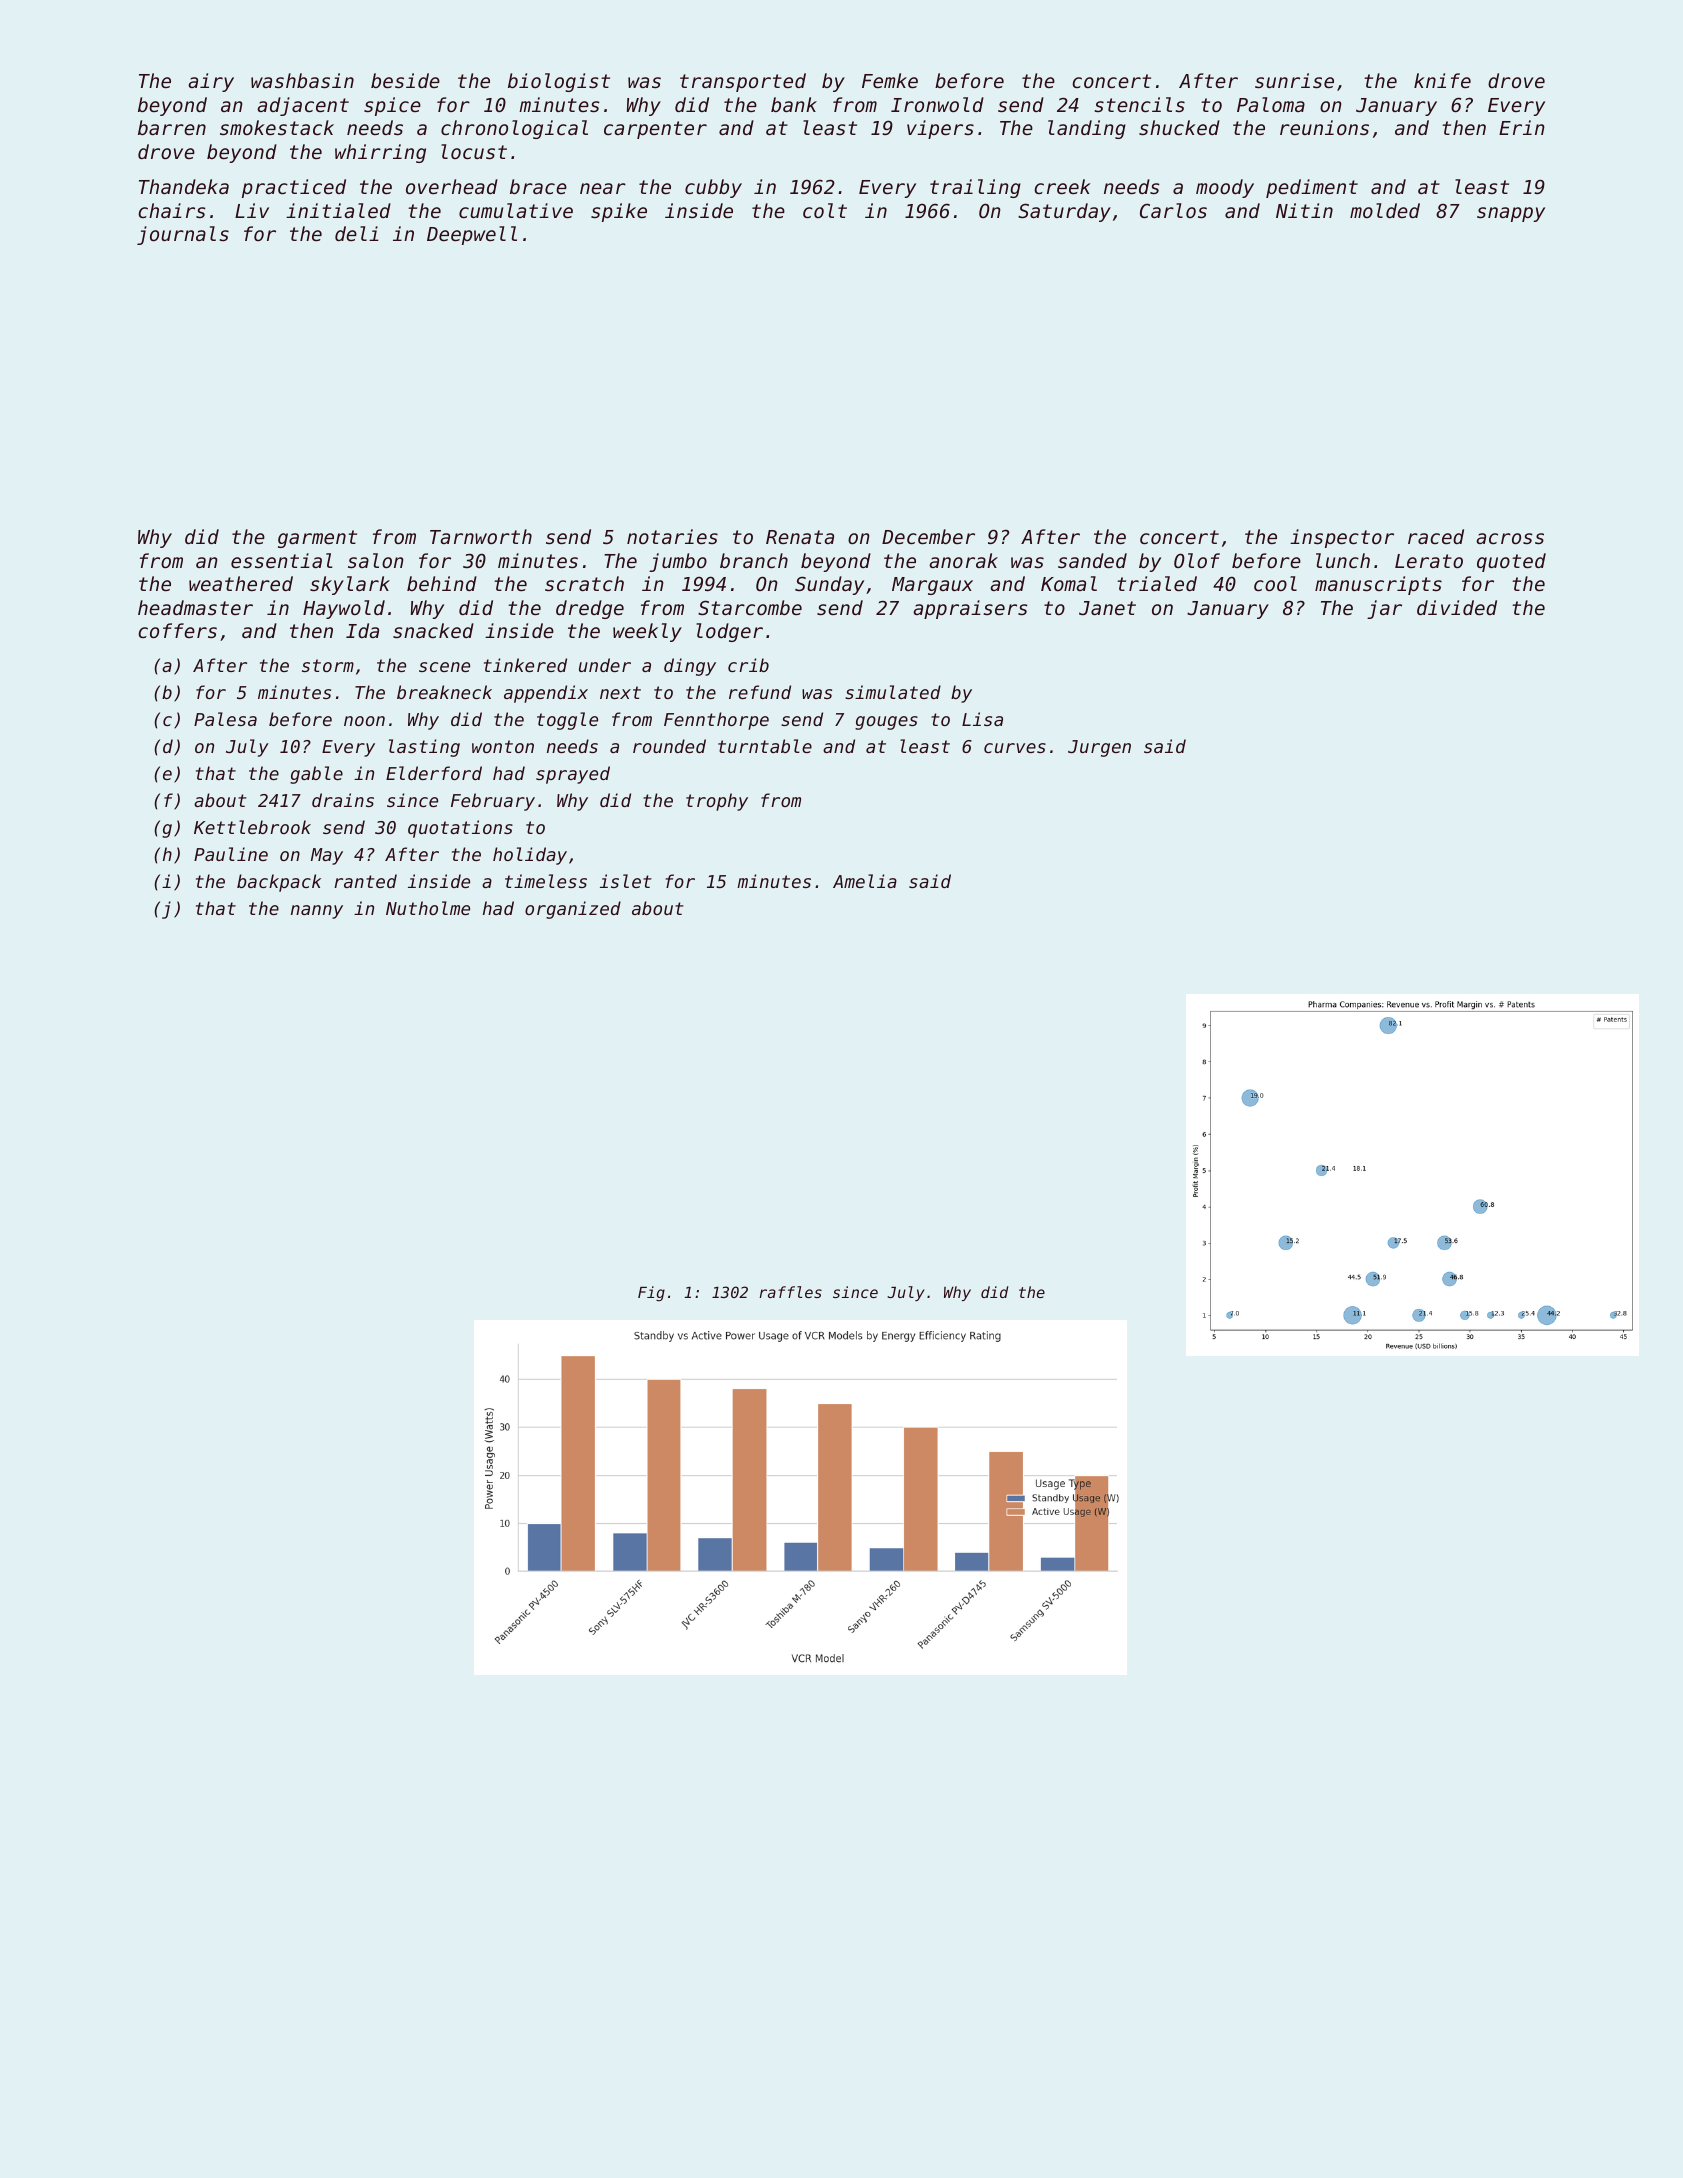  What do you see at coordinates (765, 746) in the image?
I see `turntable` at bounding box center [765, 746].
